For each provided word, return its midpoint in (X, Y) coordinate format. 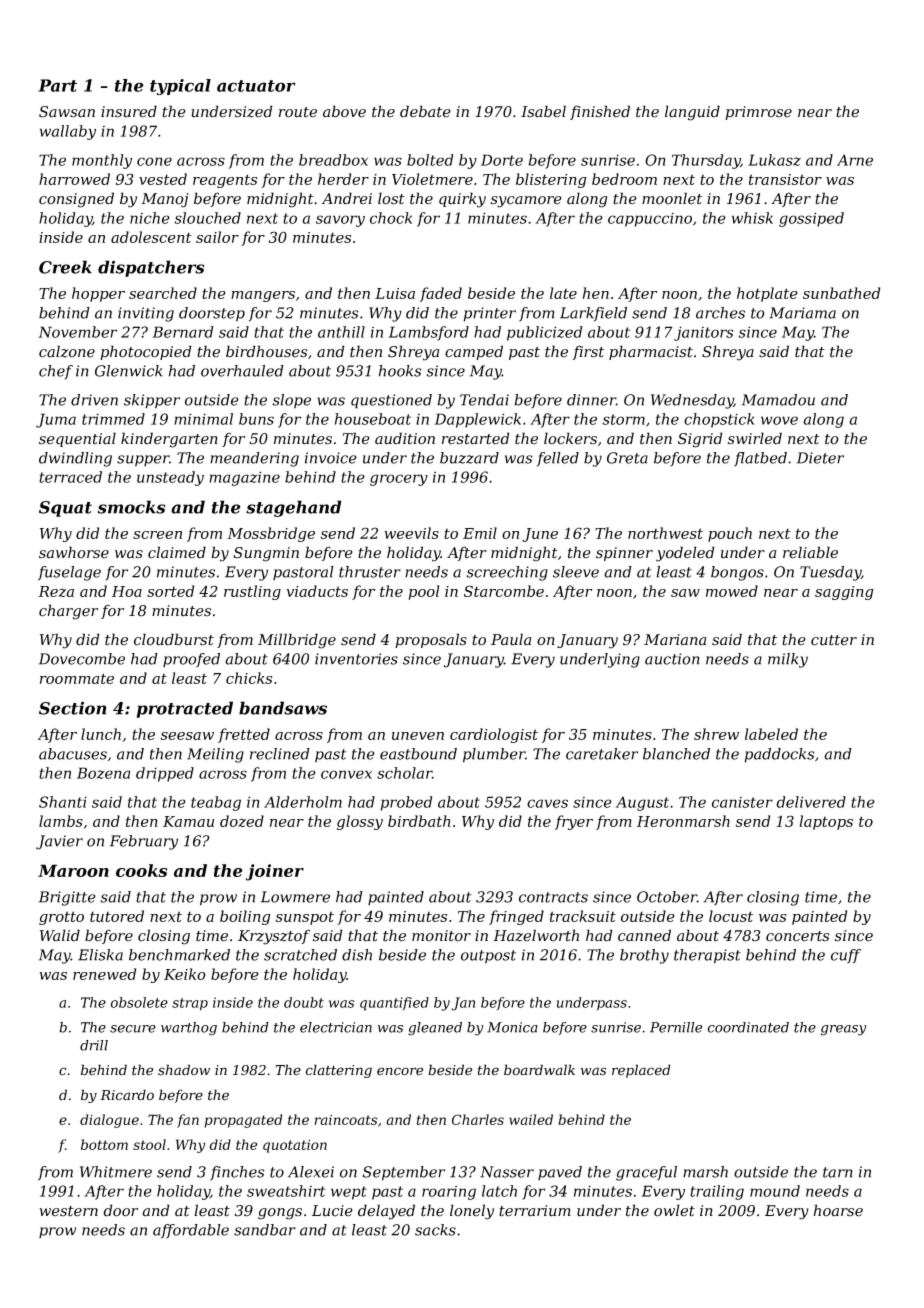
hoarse (838, 1210)
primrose (758, 113)
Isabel (543, 111)
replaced (641, 1071)
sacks (435, 1230)
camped (474, 352)
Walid (60, 935)
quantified (394, 1004)
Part (57, 85)
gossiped (811, 219)
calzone (67, 351)
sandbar (265, 1230)
